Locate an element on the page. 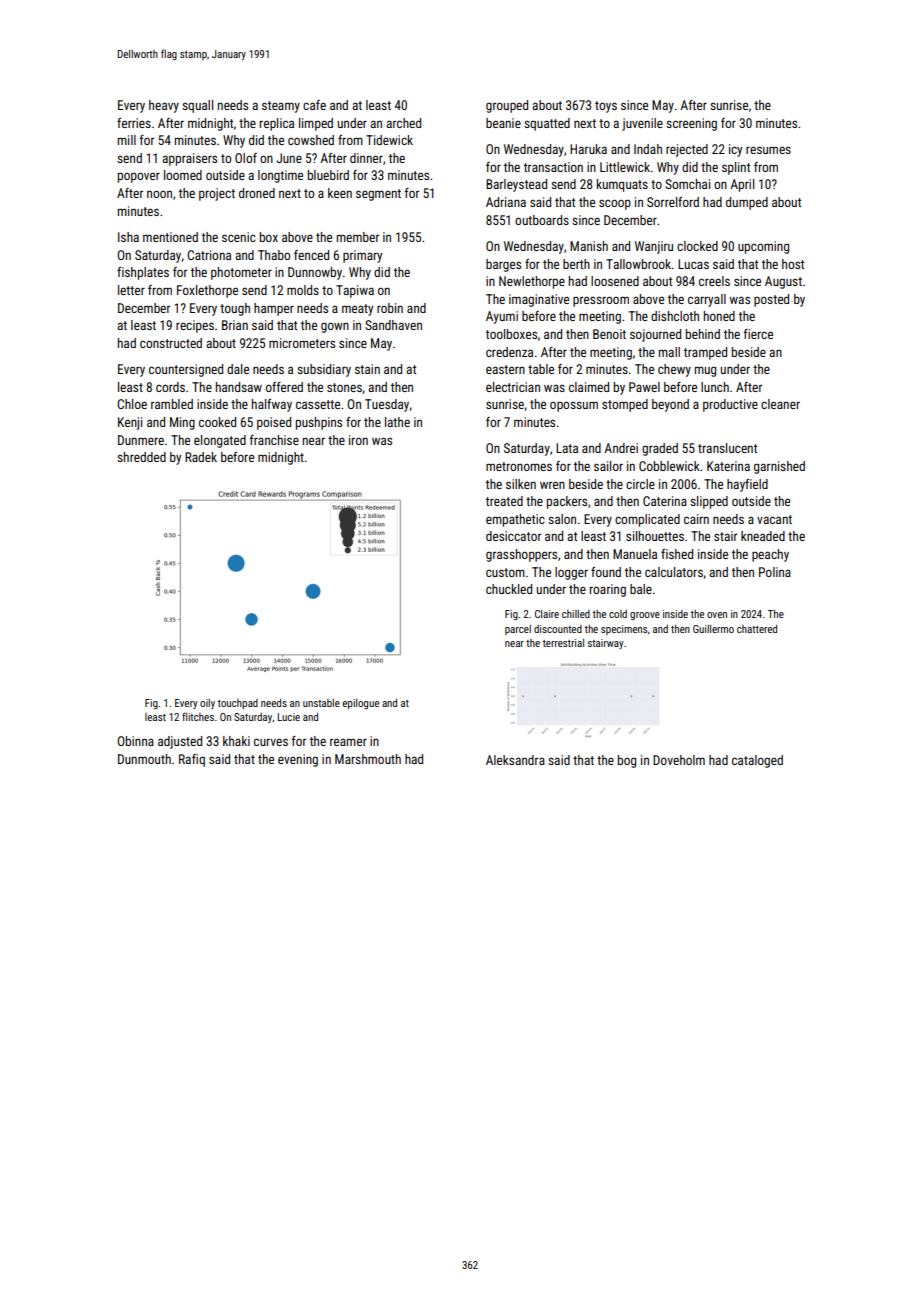 This document has width=924, height=1314. cafe is located at coordinates (314, 105).
